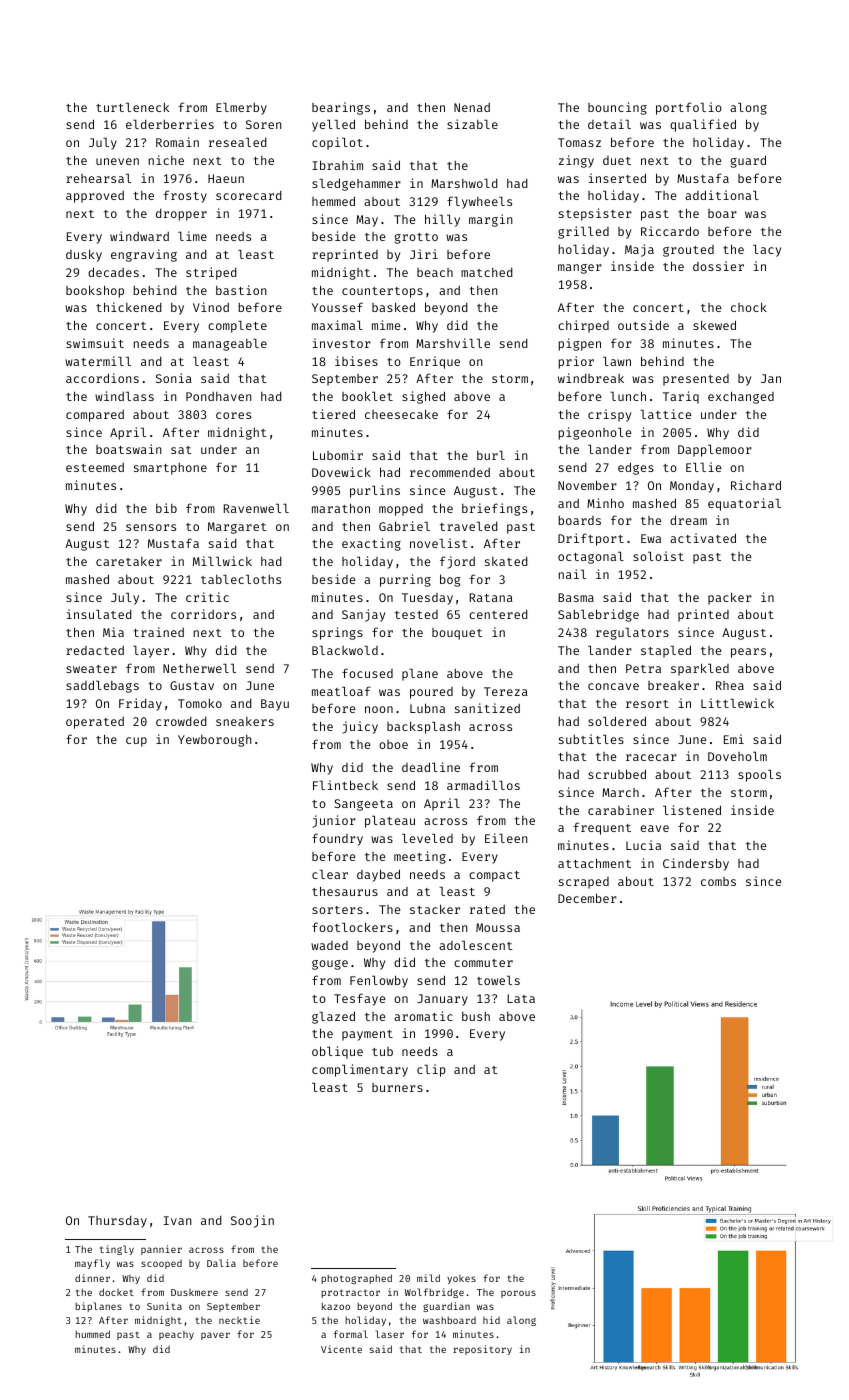  What do you see at coordinates (472, 107) in the document?
I see `Nenad` at bounding box center [472, 107].
